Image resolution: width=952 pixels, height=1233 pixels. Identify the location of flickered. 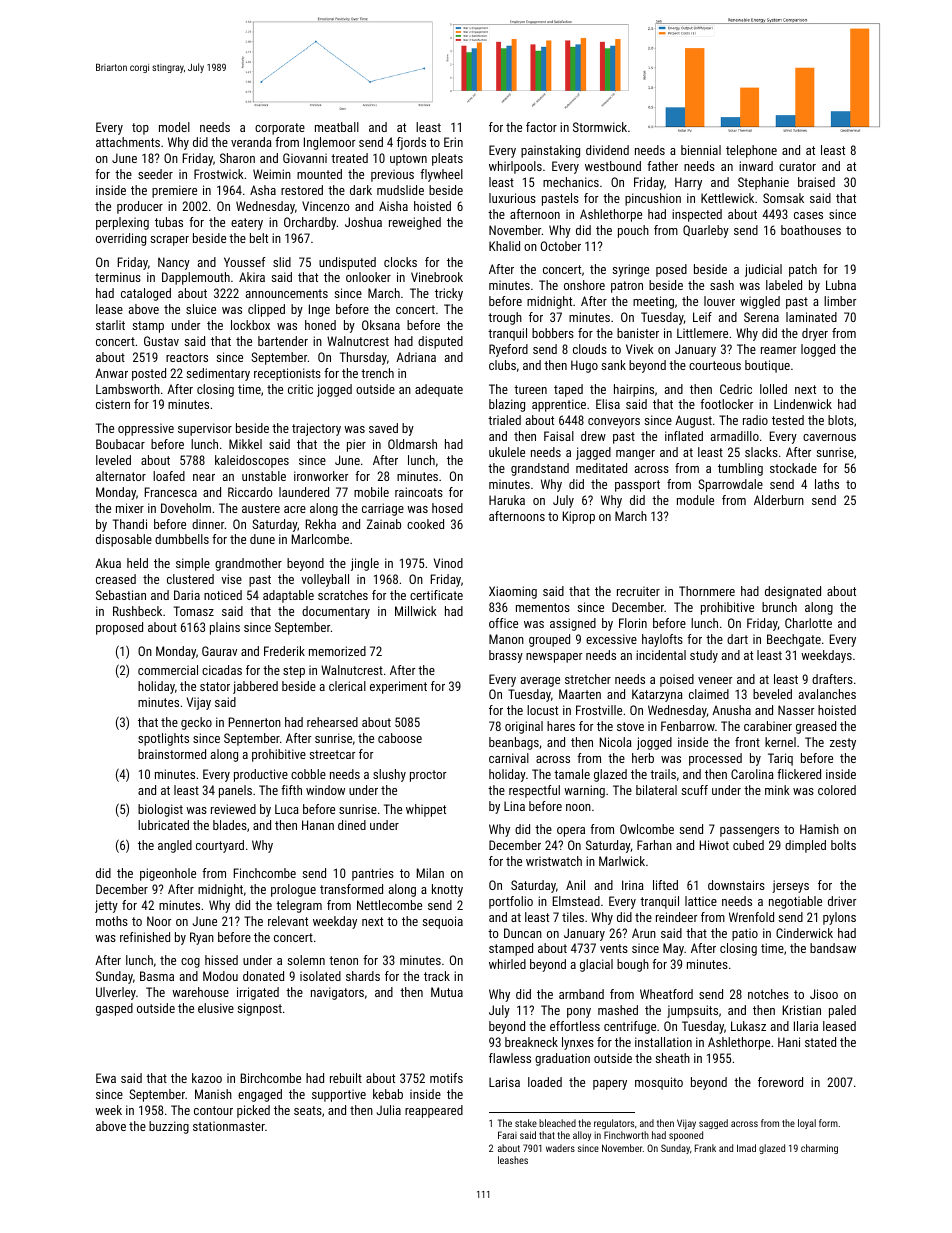
(799, 774).
